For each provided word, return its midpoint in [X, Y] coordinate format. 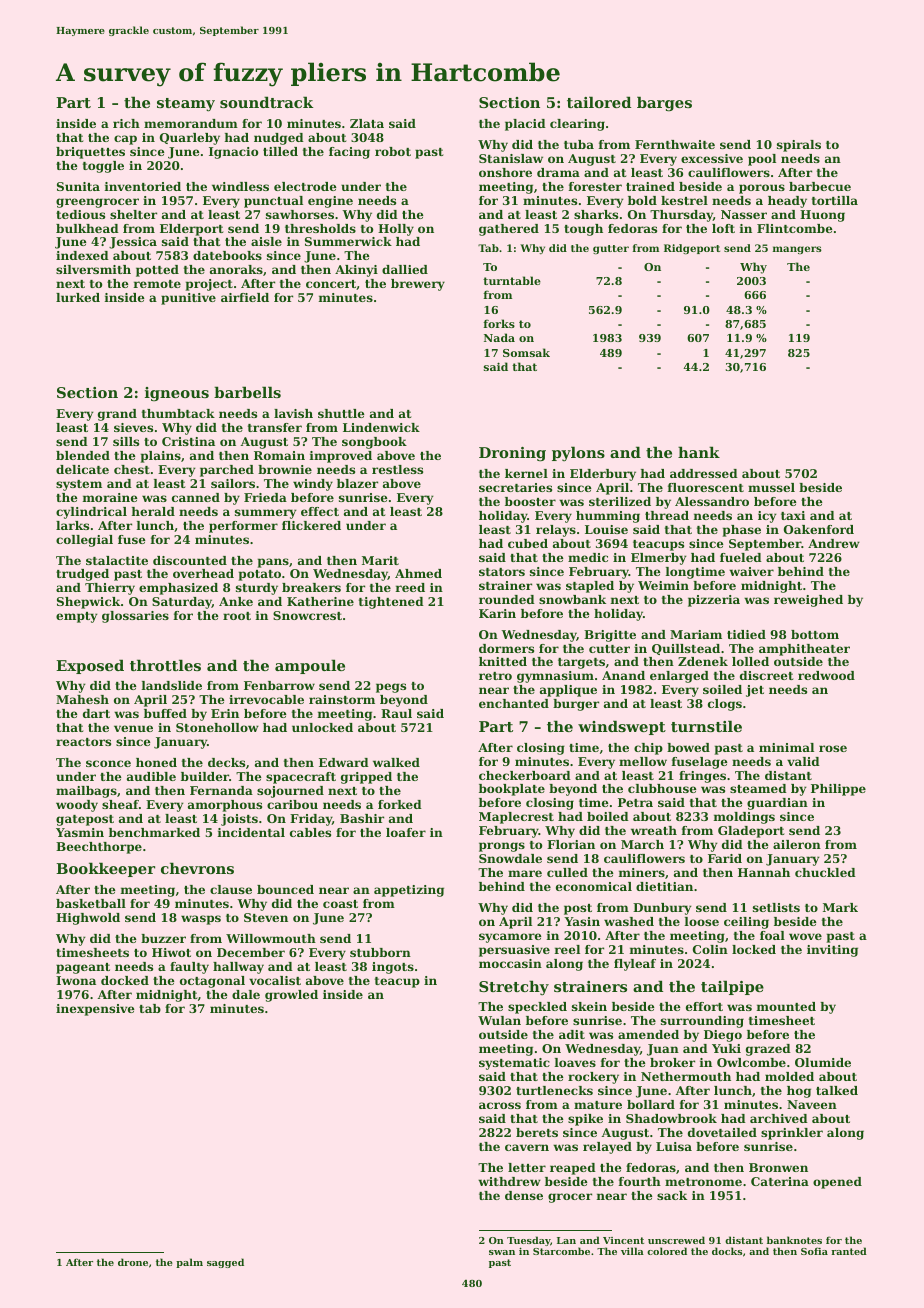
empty [76, 617]
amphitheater [804, 650]
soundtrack [266, 102]
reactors [83, 742]
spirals [799, 146]
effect [320, 511]
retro [495, 676]
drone [133, 1262]
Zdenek [703, 661]
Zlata [367, 123]
